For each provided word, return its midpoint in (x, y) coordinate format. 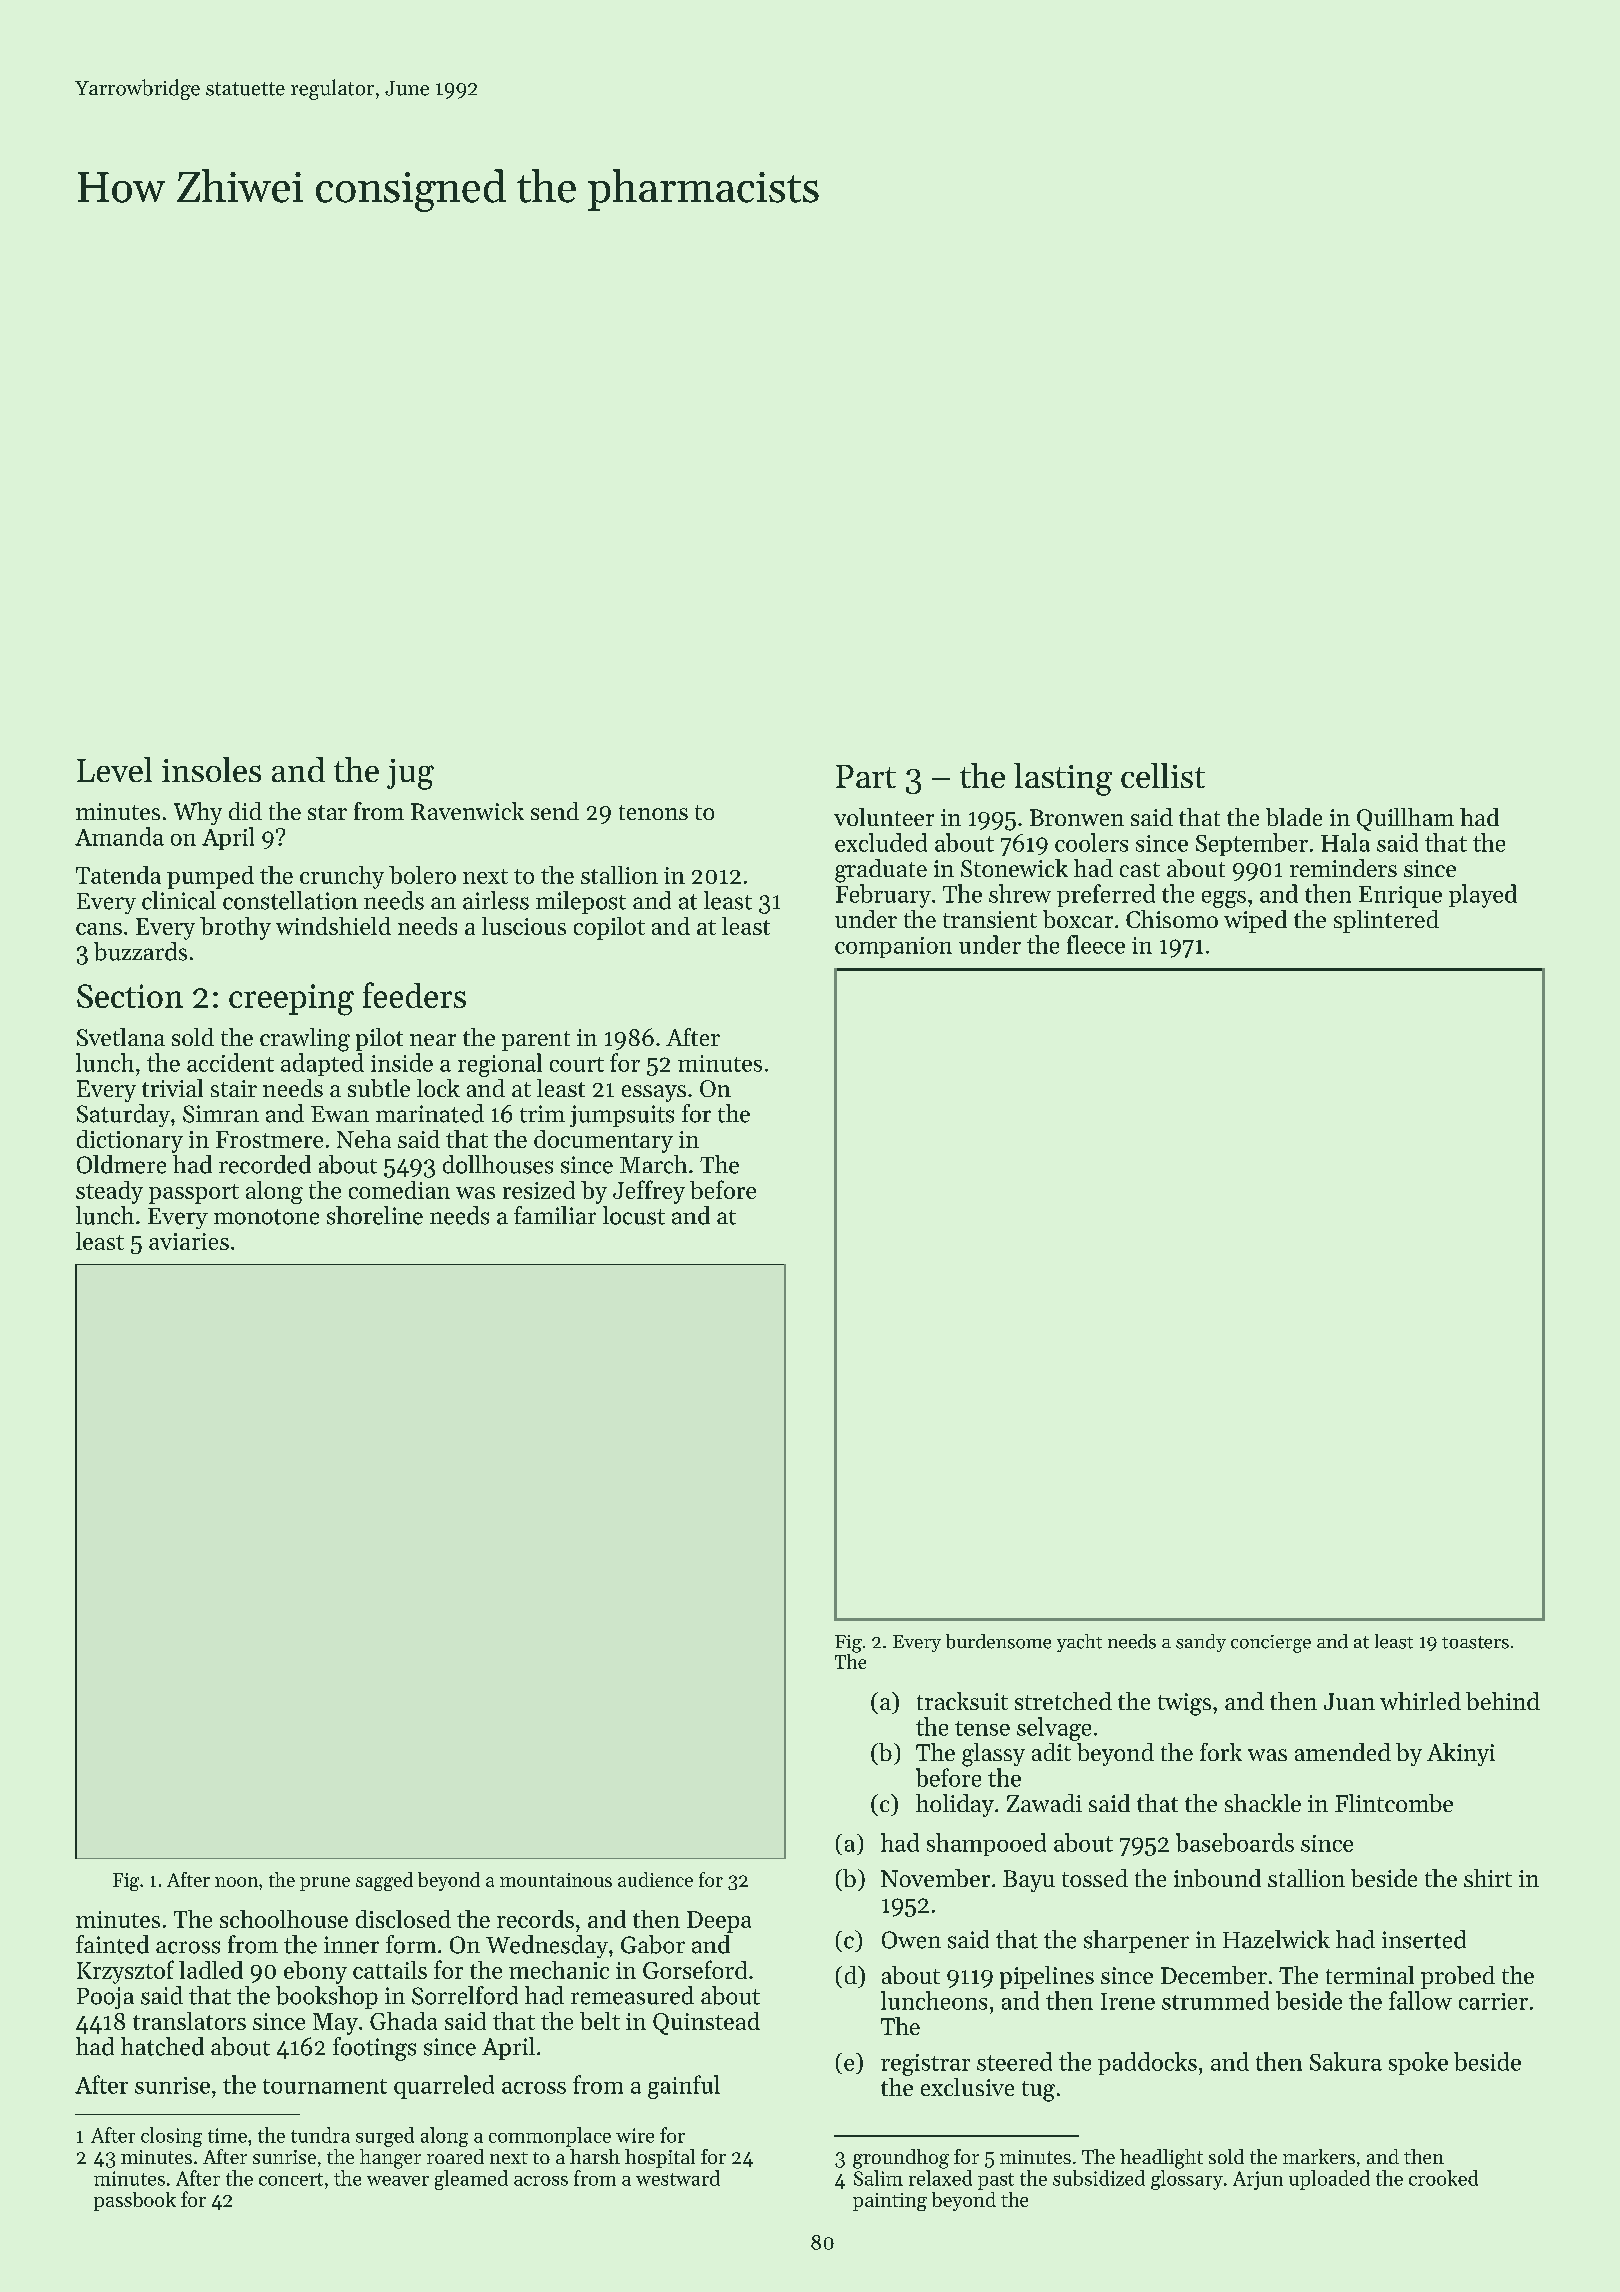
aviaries (189, 1241)
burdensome (998, 1641)
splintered (1386, 921)
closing (171, 2137)
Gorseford (695, 1969)
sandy (1201, 1643)
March (653, 1164)
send (555, 811)
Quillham (1405, 819)
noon (236, 1882)
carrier (1493, 2001)
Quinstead (706, 2023)
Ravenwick (467, 811)
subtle (379, 1088)
